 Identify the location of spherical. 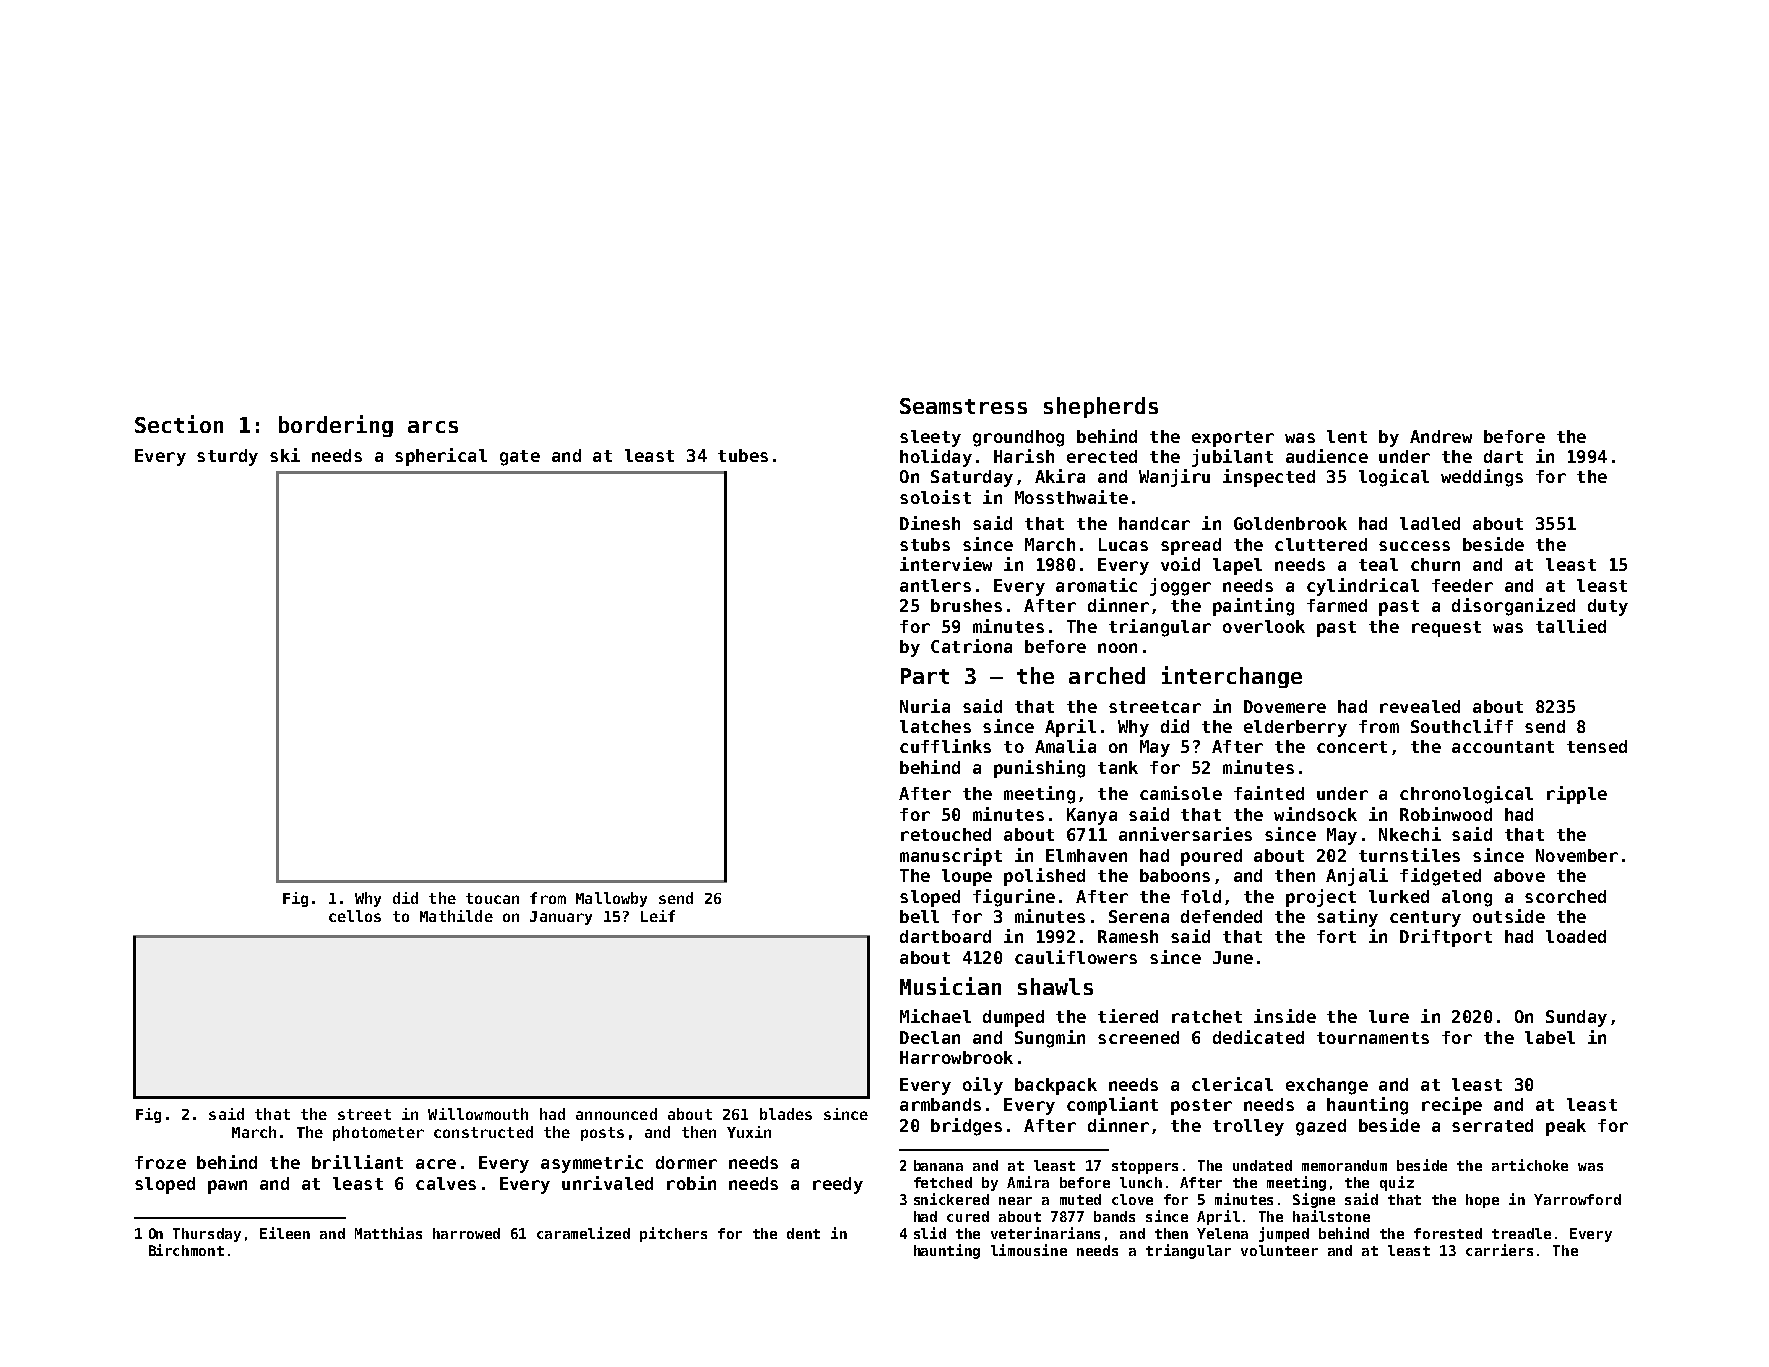
(441, 457).
